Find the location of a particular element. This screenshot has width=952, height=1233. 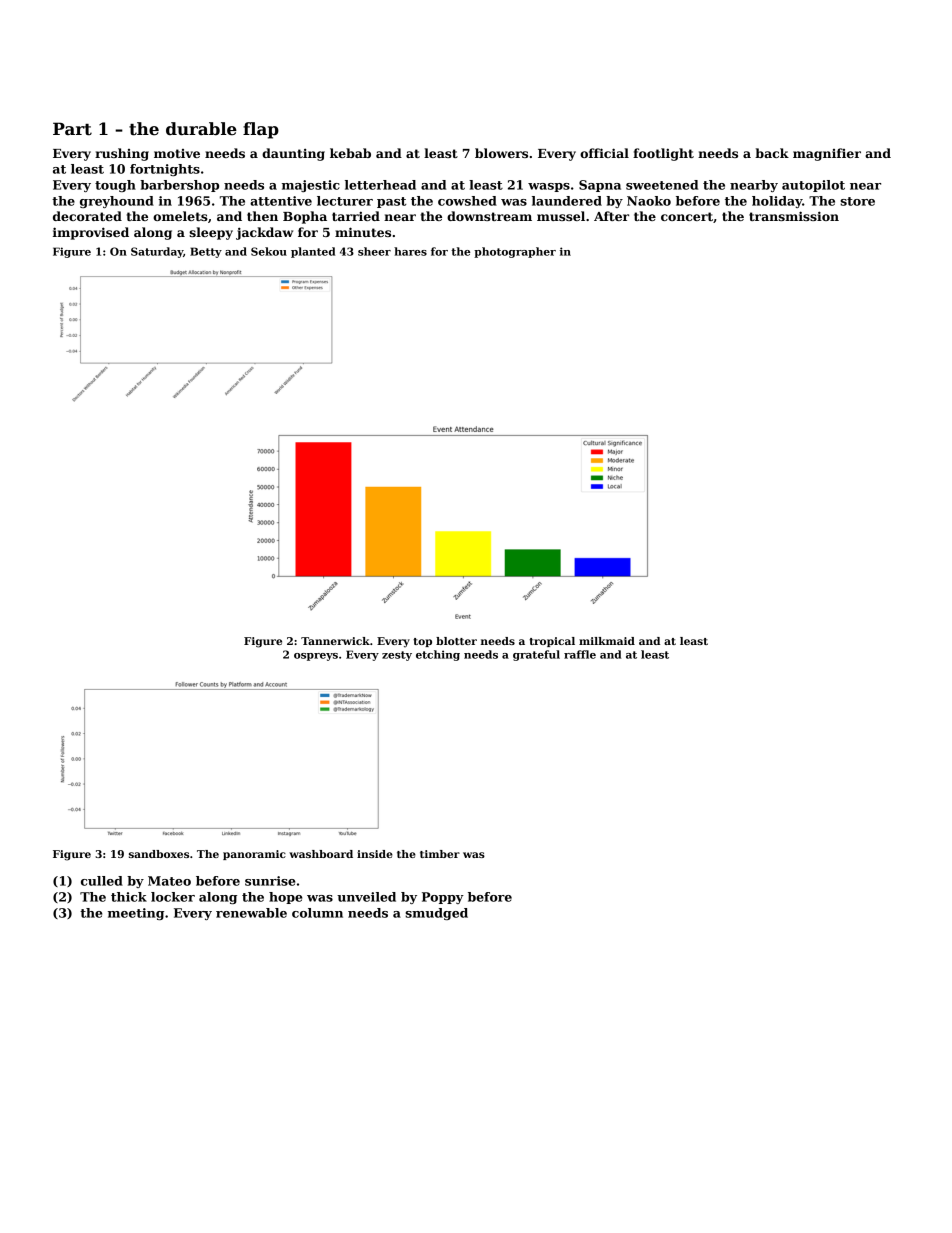

back is located at coordinates (772, 153).
